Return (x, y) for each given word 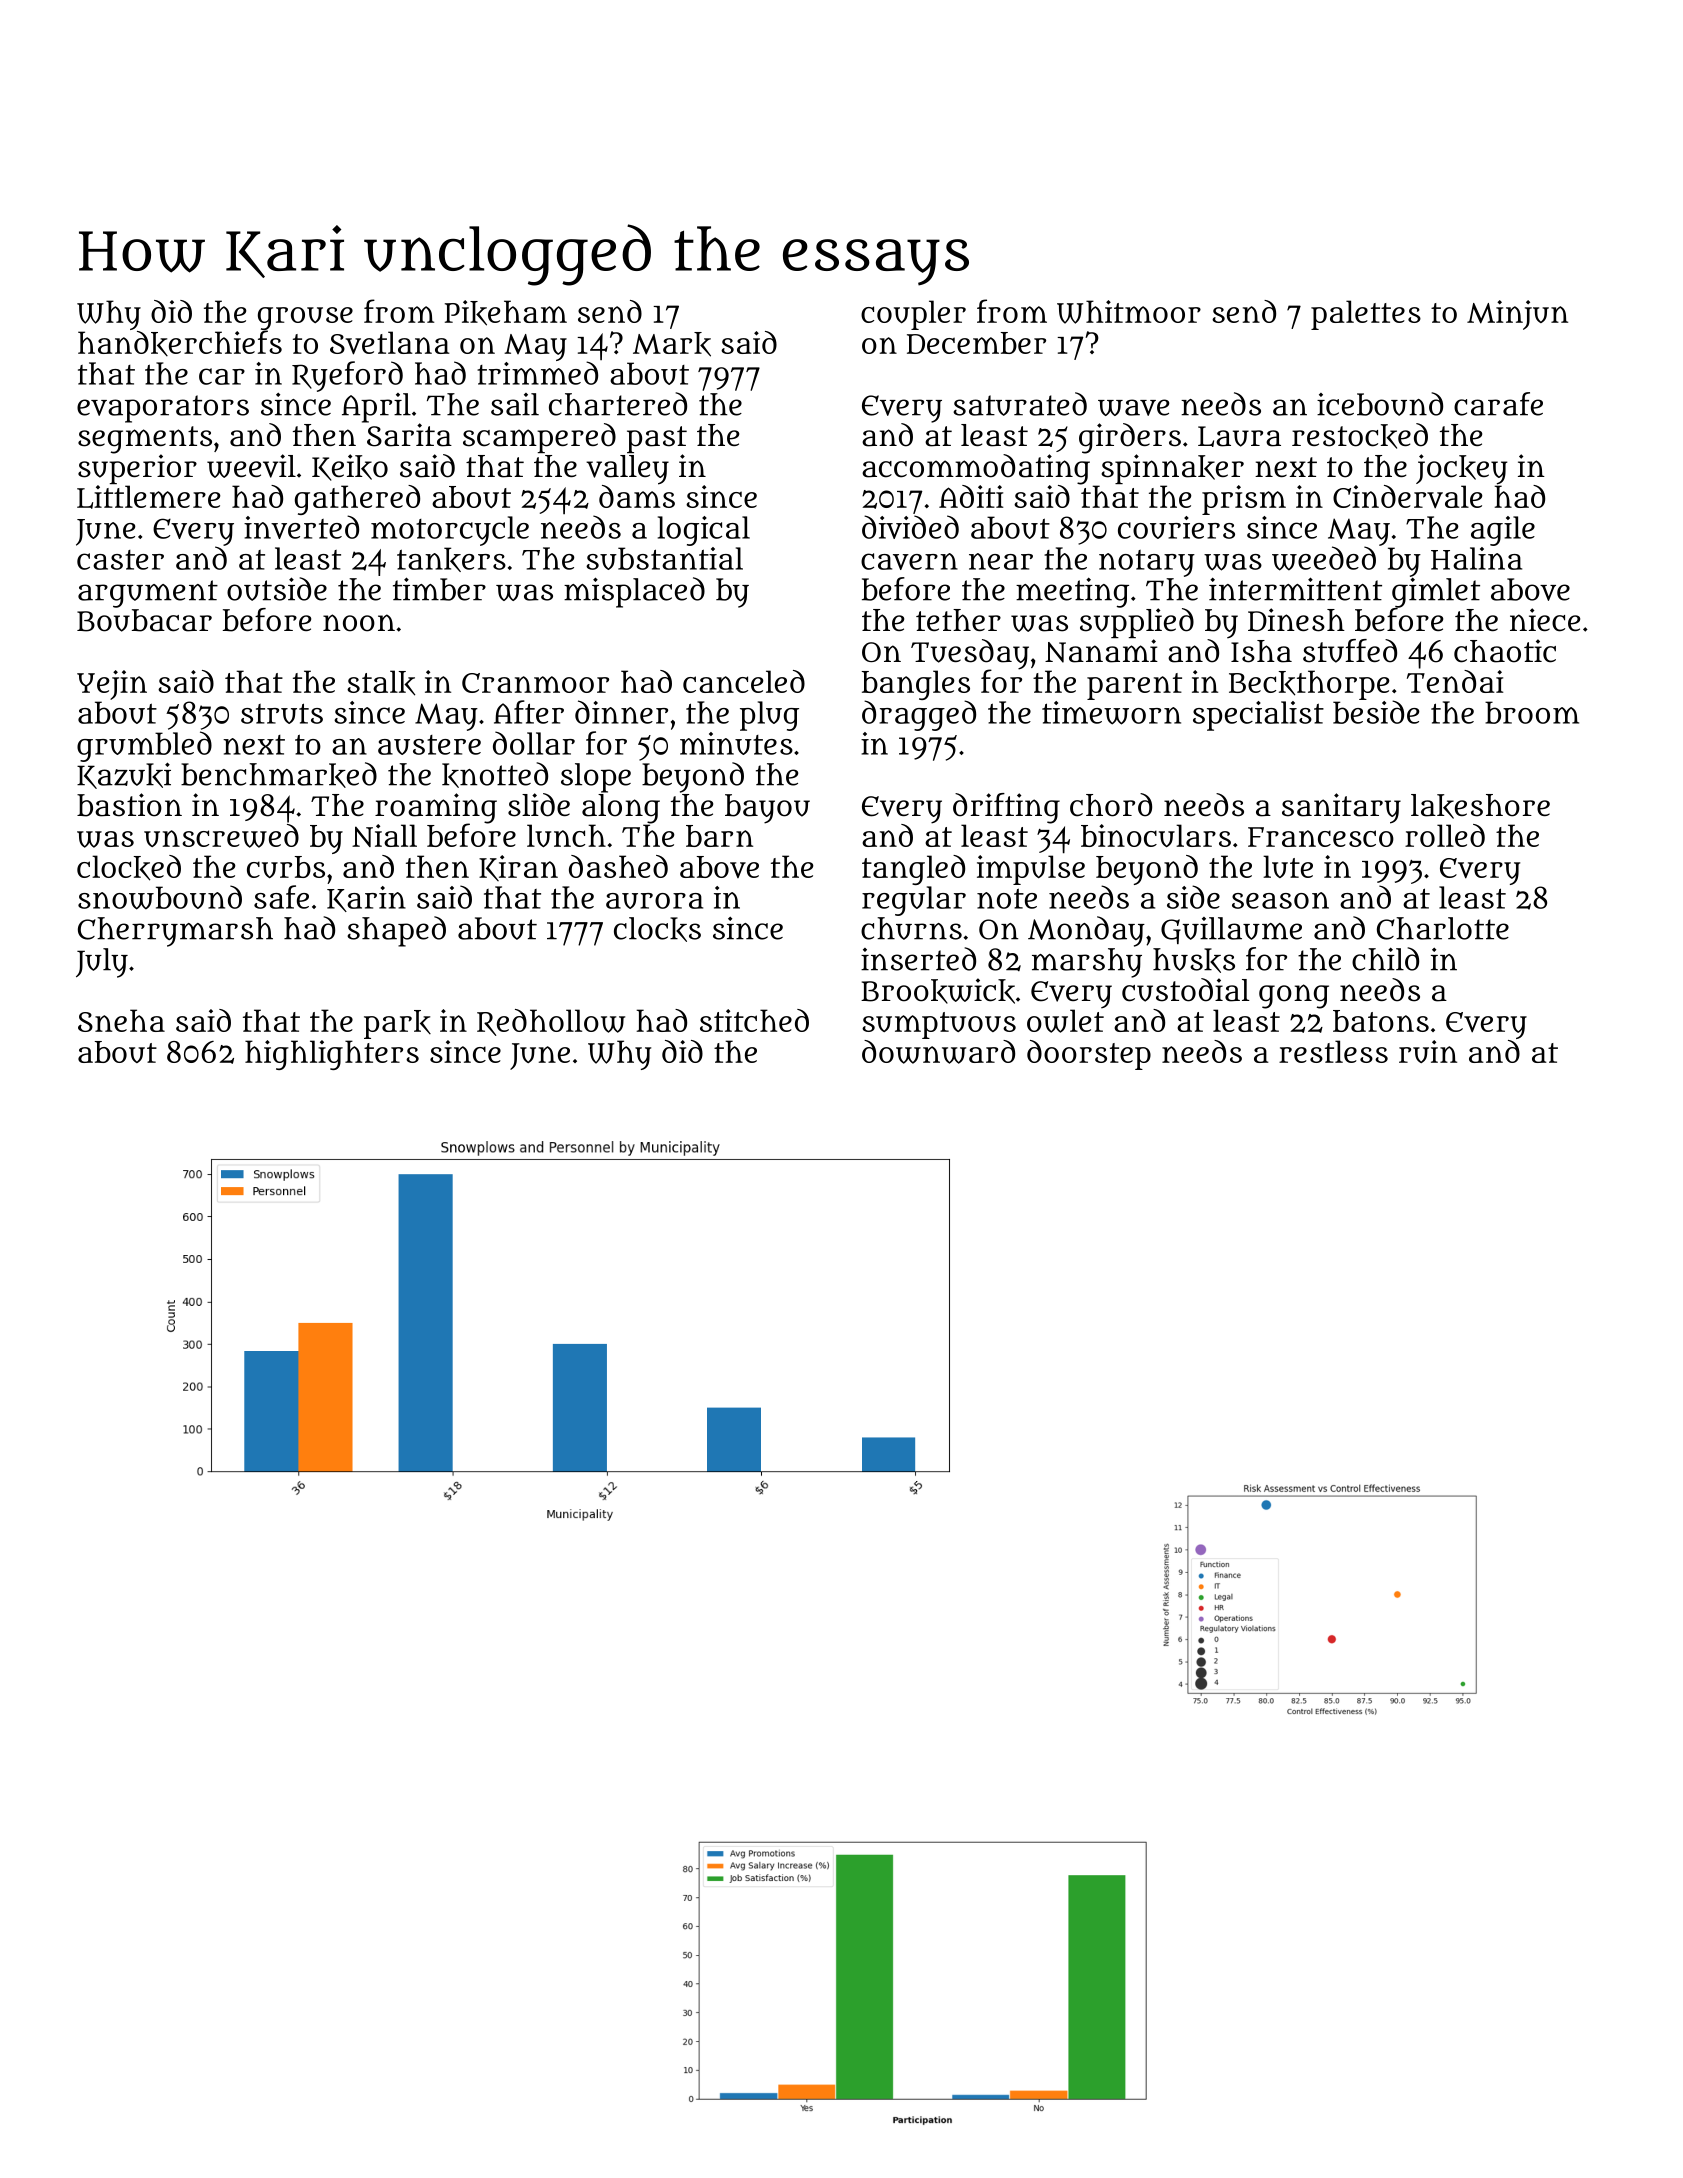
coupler (913, 315)
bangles (916, 685)
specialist (1258, 716)
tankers (451, 559)
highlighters (332, 1055)
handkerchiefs (180, 343)
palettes (1366, 315)
